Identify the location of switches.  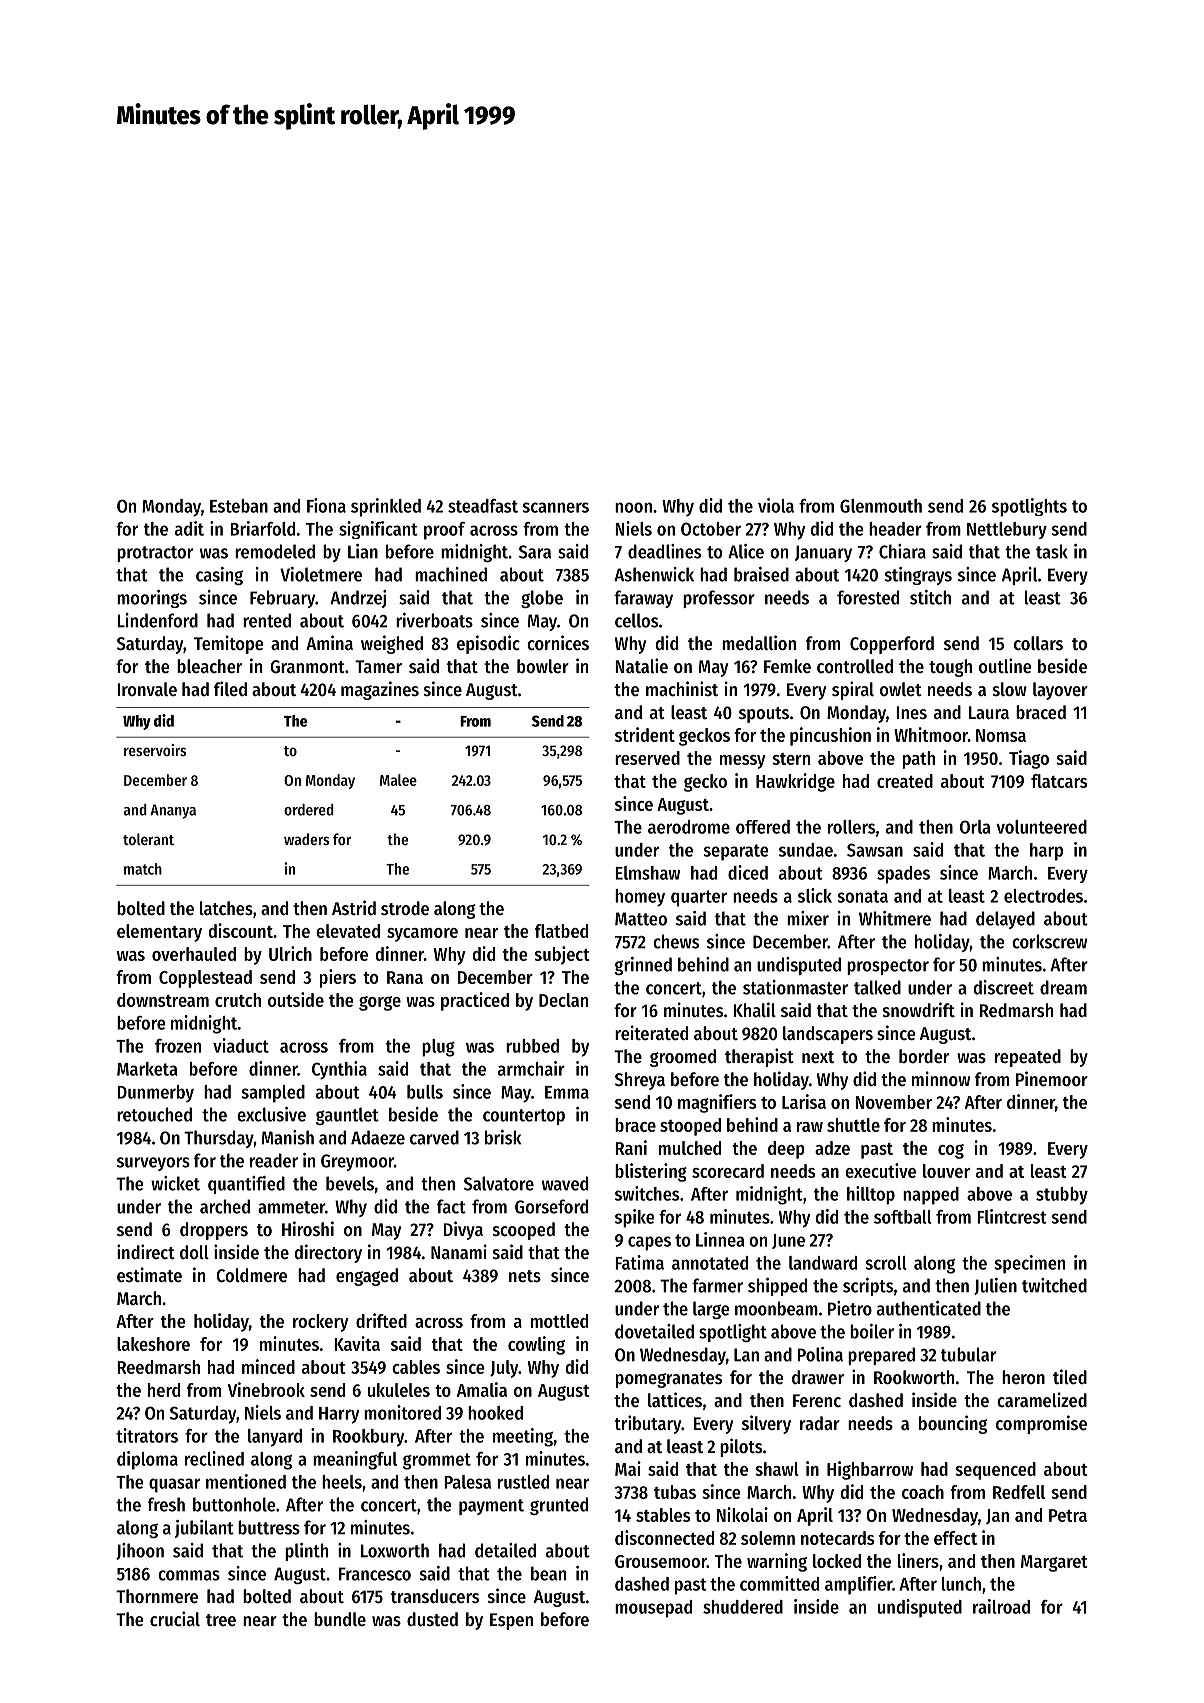
(647, 1193).
